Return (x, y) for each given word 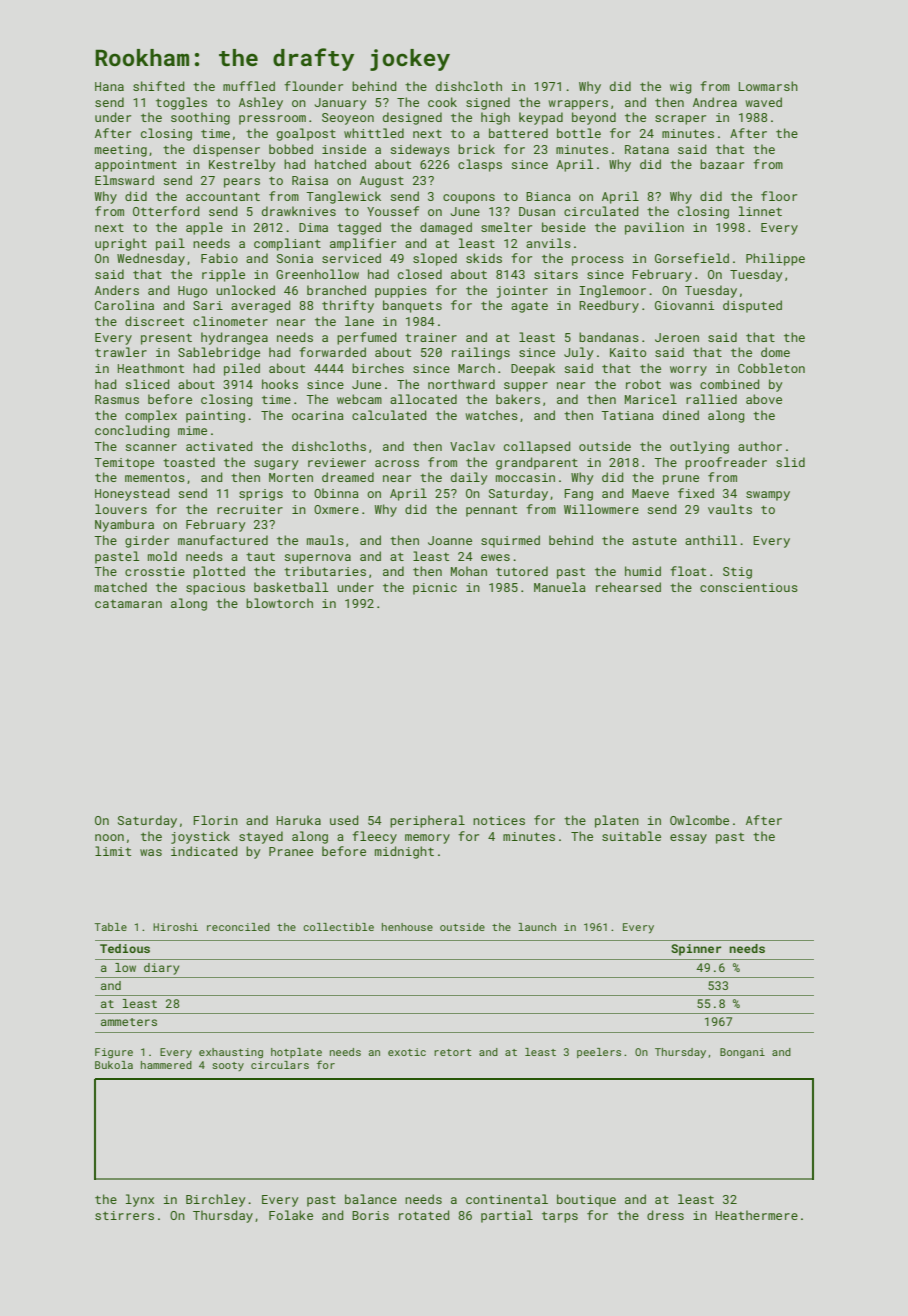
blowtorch (279, 603)
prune (681, 480)
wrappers (578, 105)
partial (507, 1216)
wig (680, 88)
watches (492, 415)
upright (121, 244)
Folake (291, 1215)
